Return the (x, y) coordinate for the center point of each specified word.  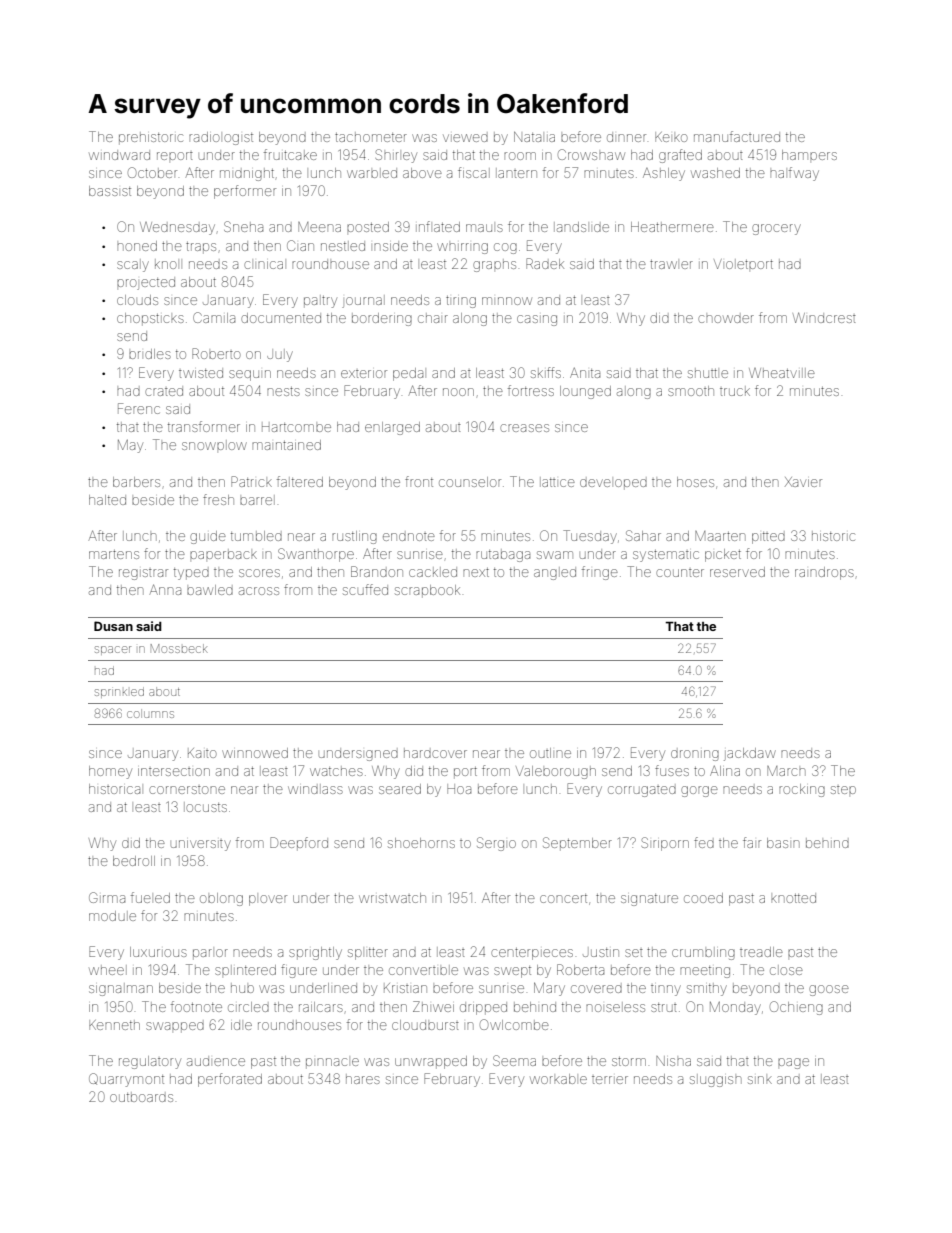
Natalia (534, 137)
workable (558, 1079)
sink (760, 1080)
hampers (809, 155)
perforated (230, 1080)
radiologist (221, 138)
